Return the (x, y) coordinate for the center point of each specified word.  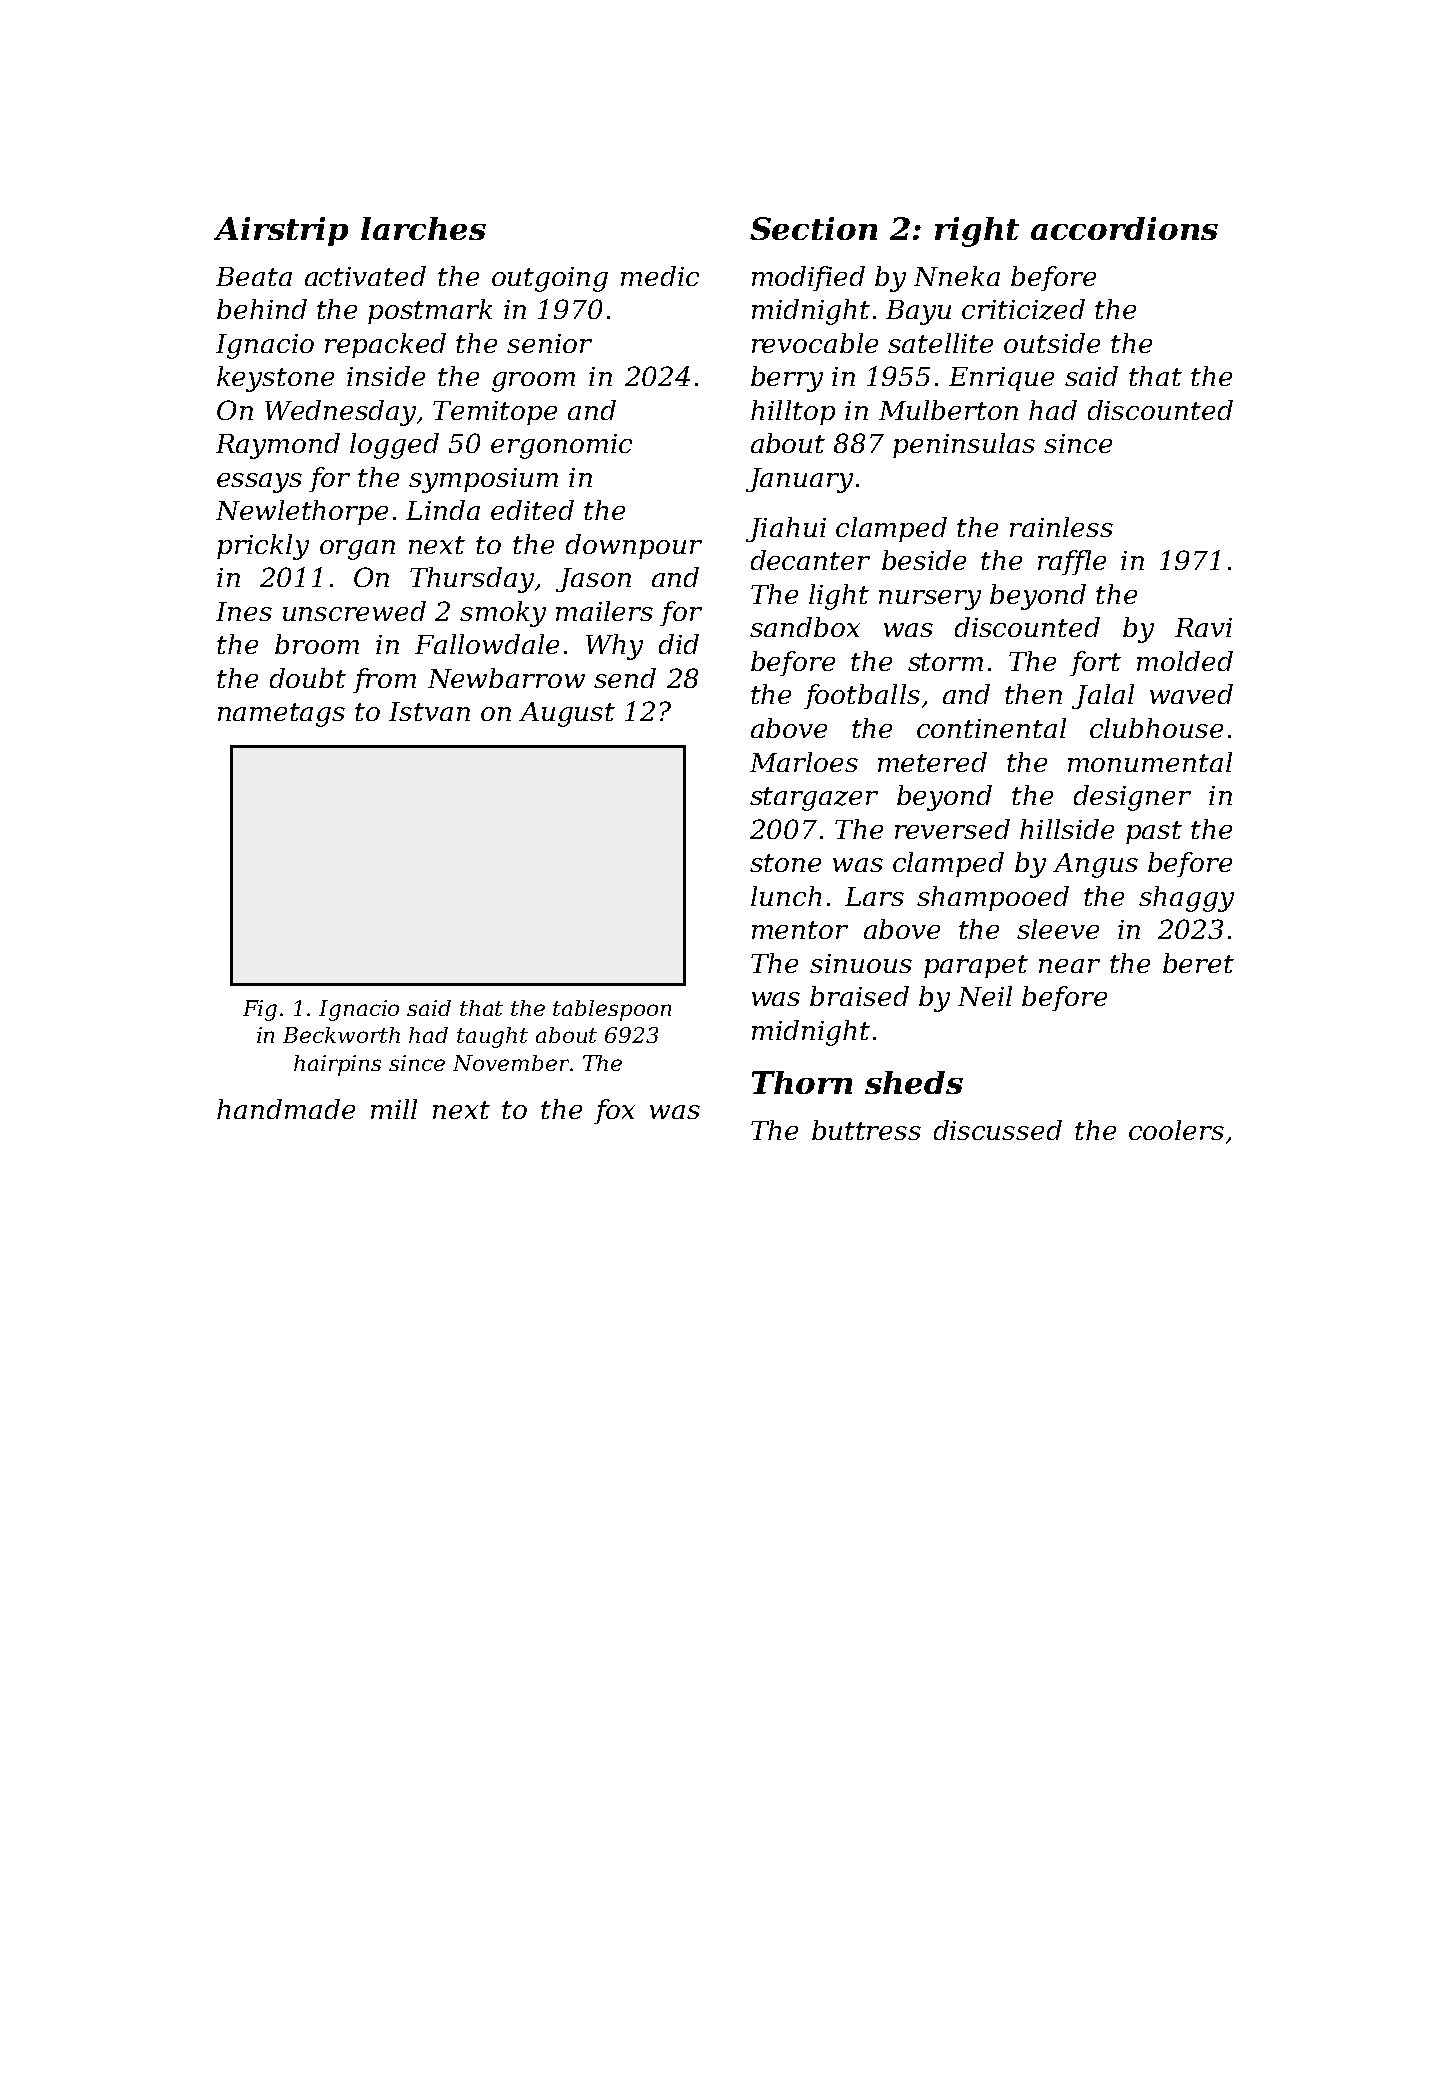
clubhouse (1156, 728)
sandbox (805, 627)
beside (924, 560)
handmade (286, 1109)
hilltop (793, 412)
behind (262, 309)
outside (1052, 343)
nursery (930, 600)
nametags (281, 715)
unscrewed (354, 611)
